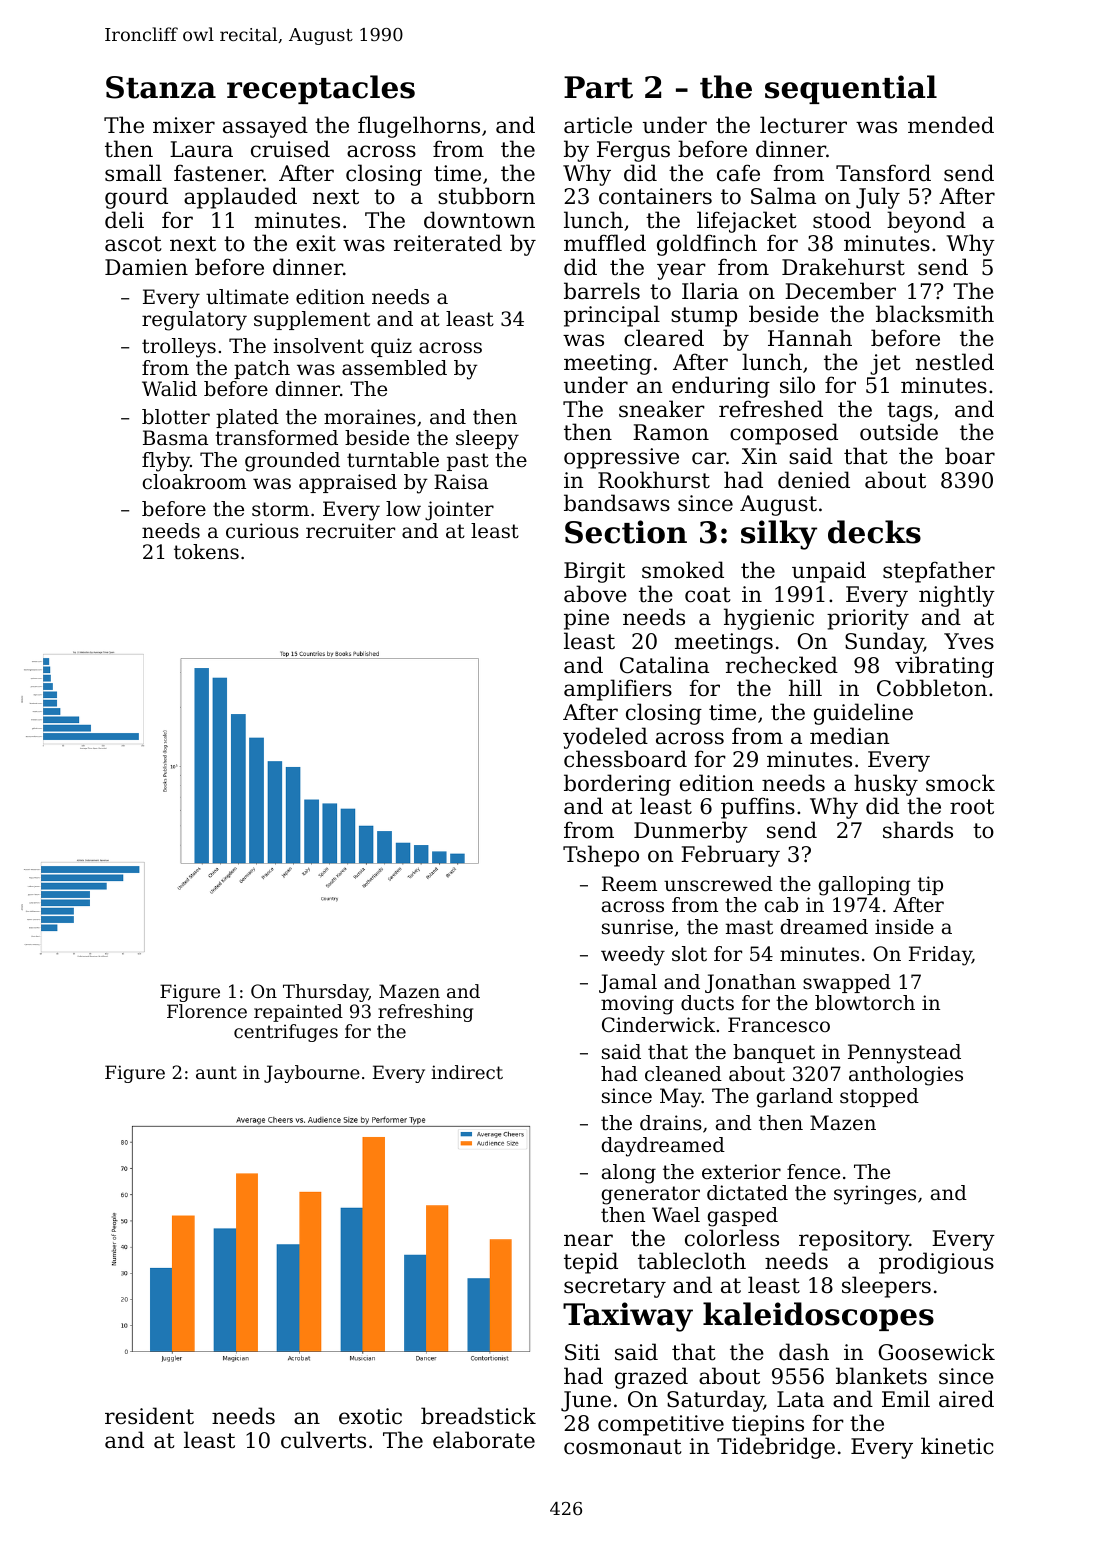  Describe the element at coordinates (161, 87) in the document. I see `Stanza` at that location.
